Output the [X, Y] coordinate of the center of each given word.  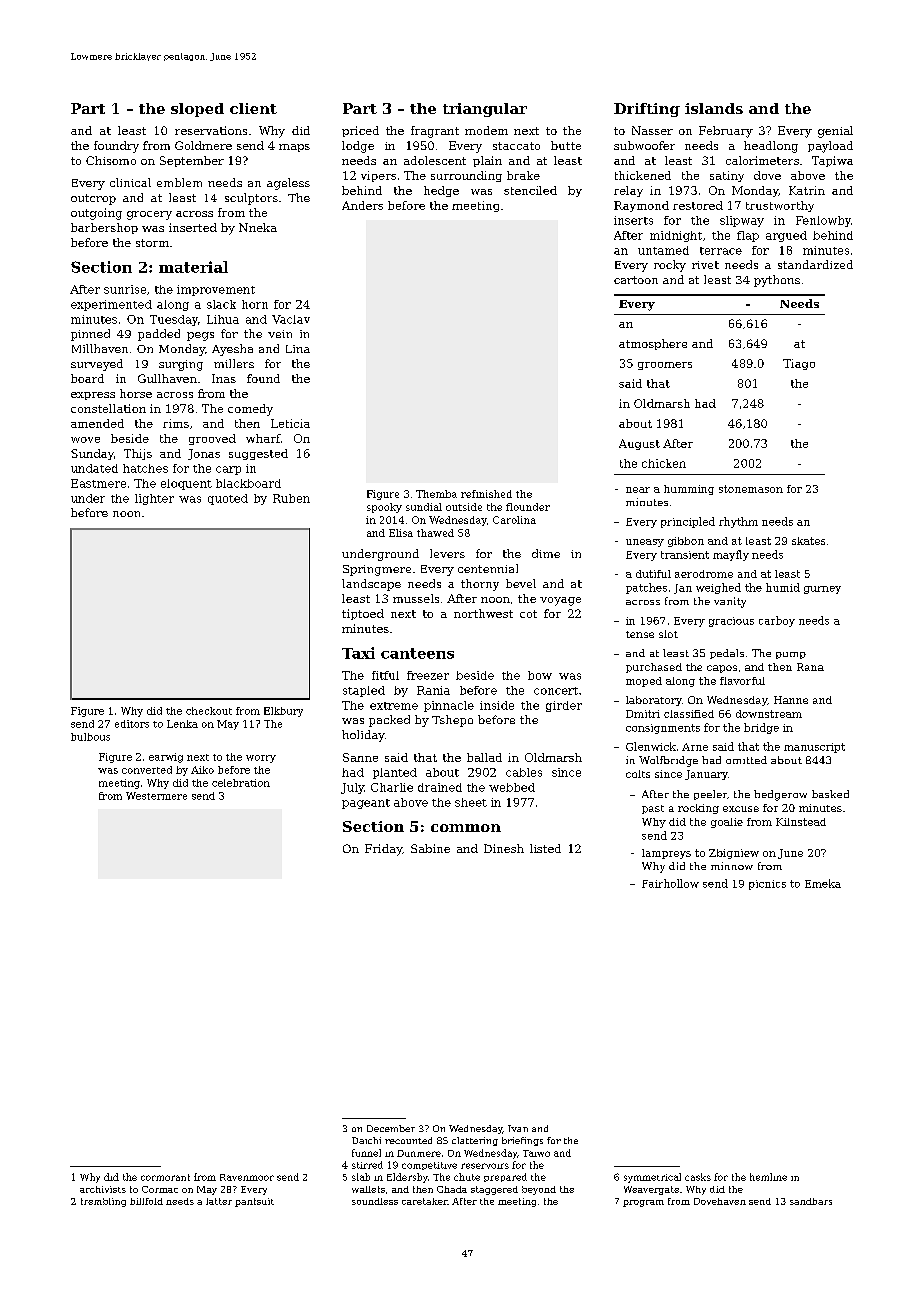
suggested [258, 454]
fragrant [435, 132]
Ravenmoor [247, 1177]
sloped [197, 110]
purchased [654, 668]
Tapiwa [832, 161]
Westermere [156, 796]
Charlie [392, 787]
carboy [777, 621]
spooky [384, 508]
